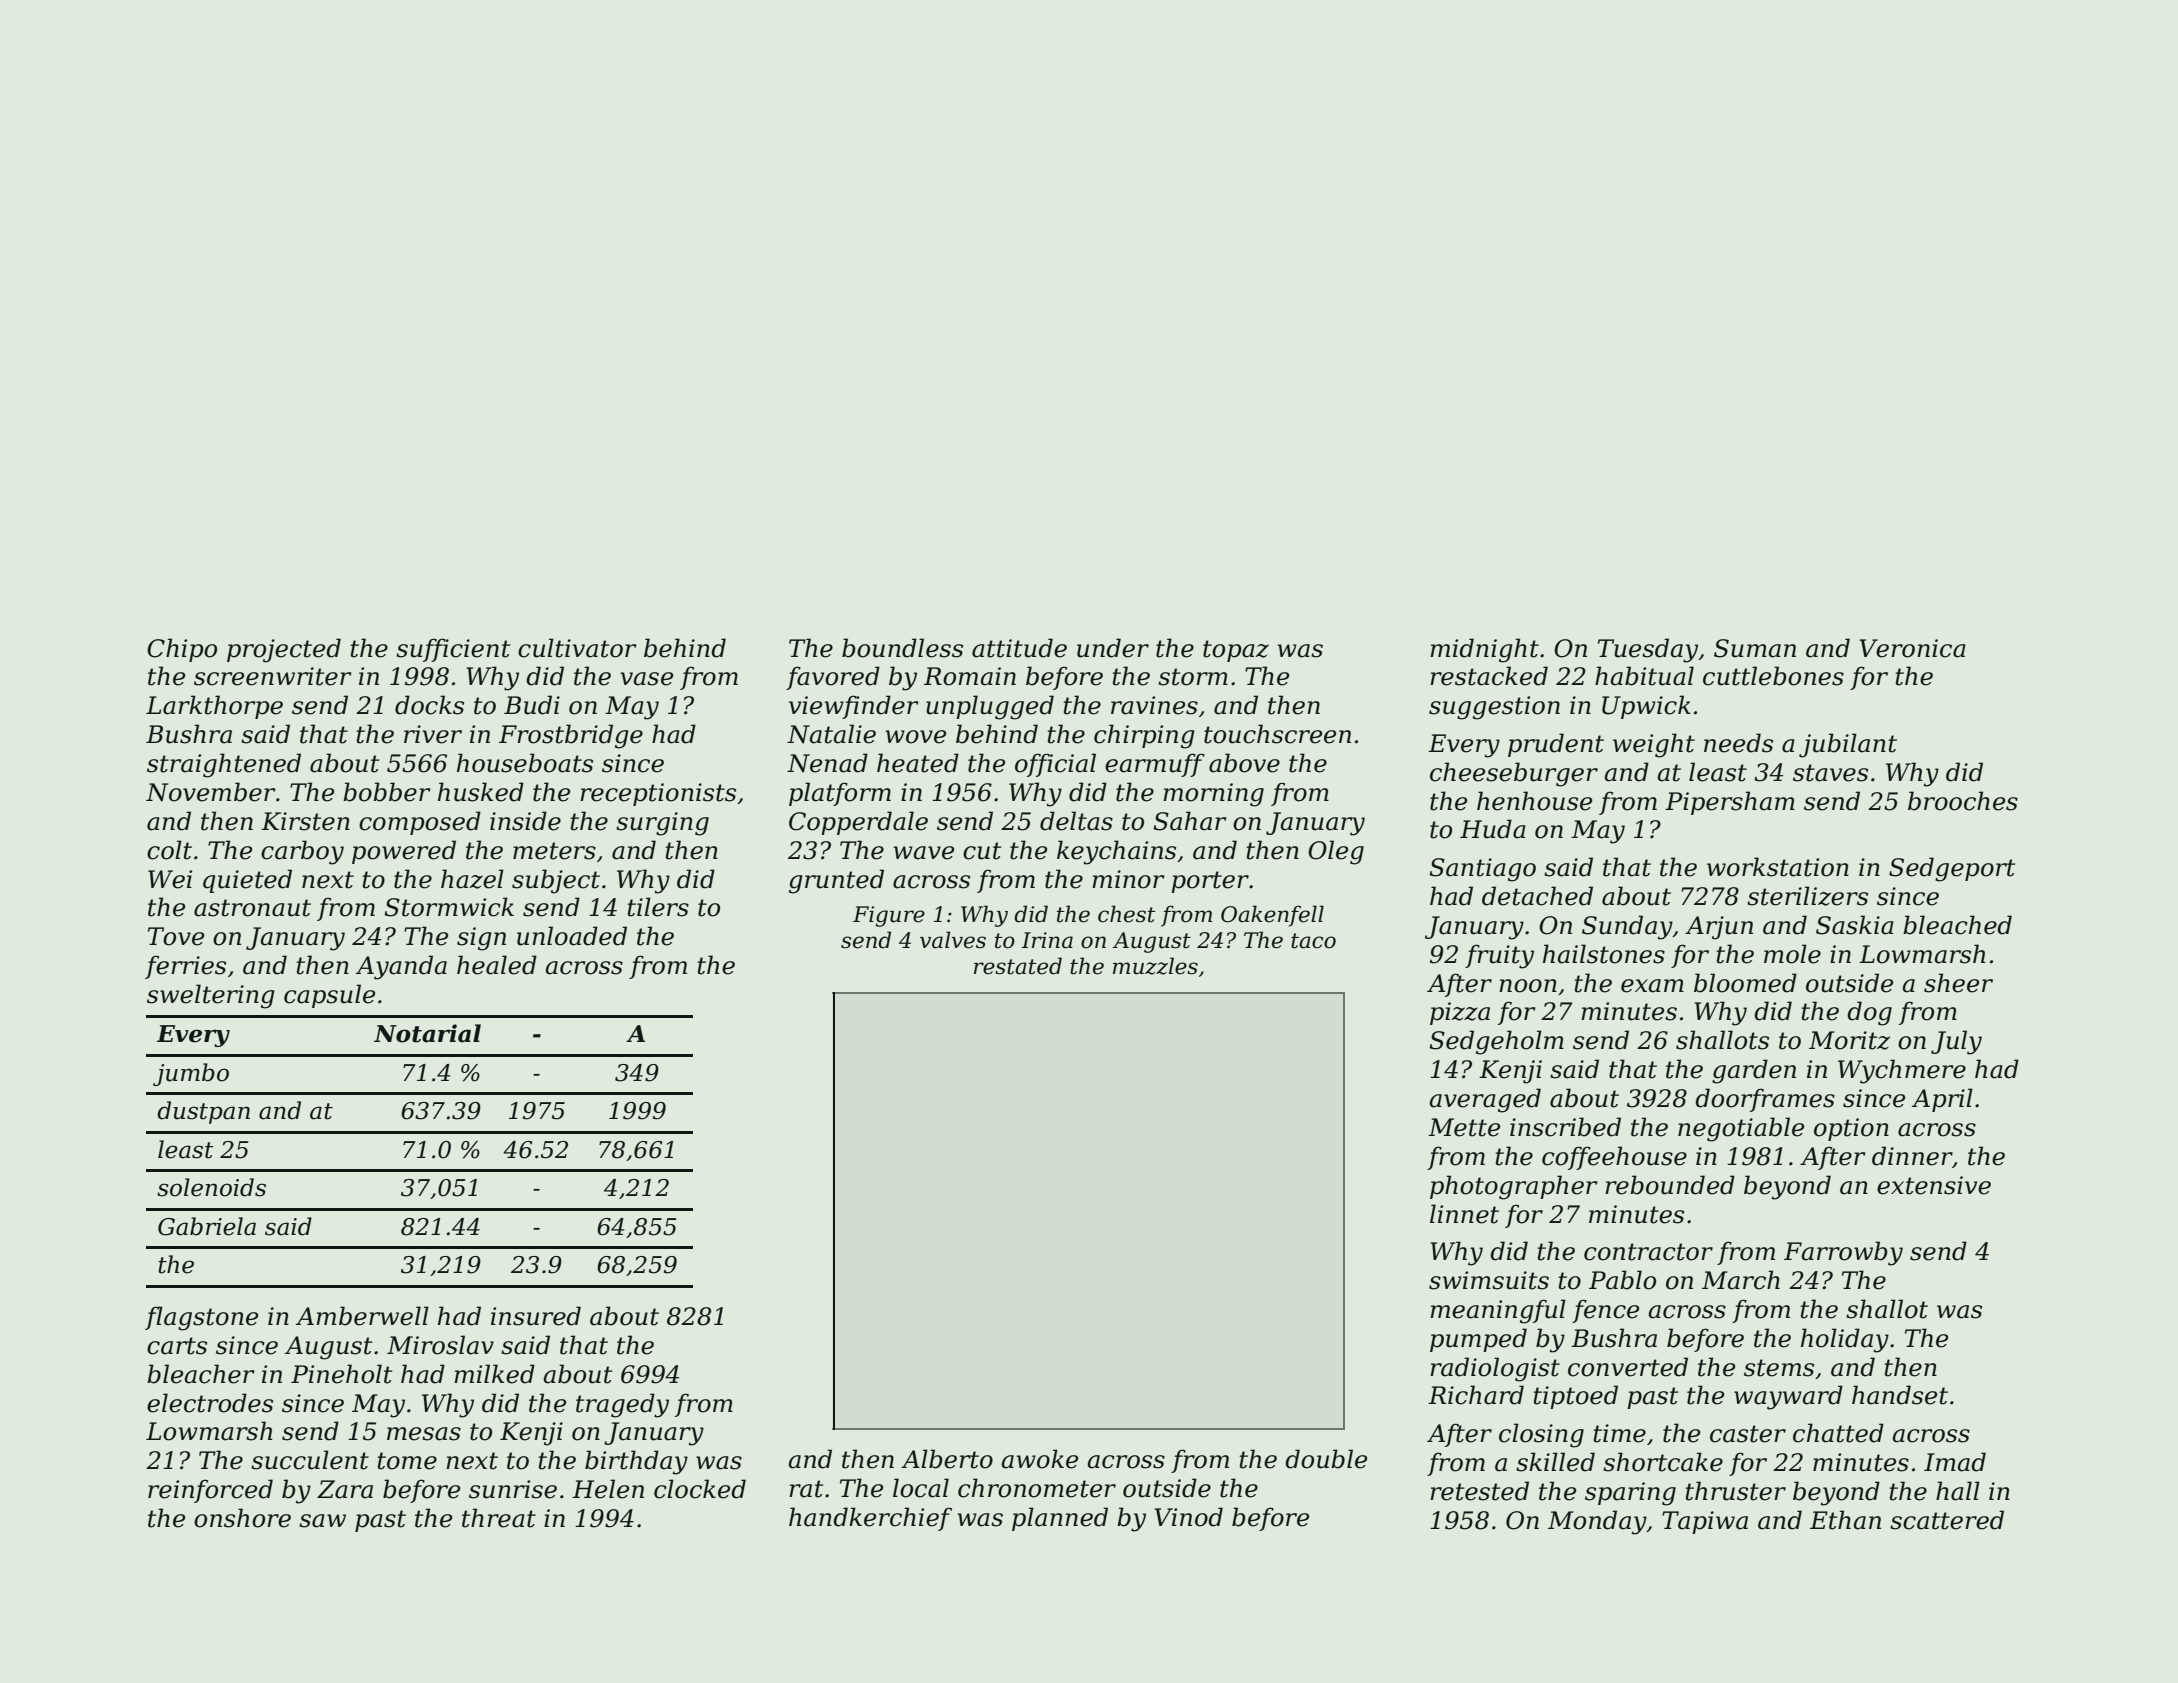 The image size is (2178, 1683). What do you see at coordinates (499, 1518) in the image?
I see `threat` at bounding box center [499, 1518].
